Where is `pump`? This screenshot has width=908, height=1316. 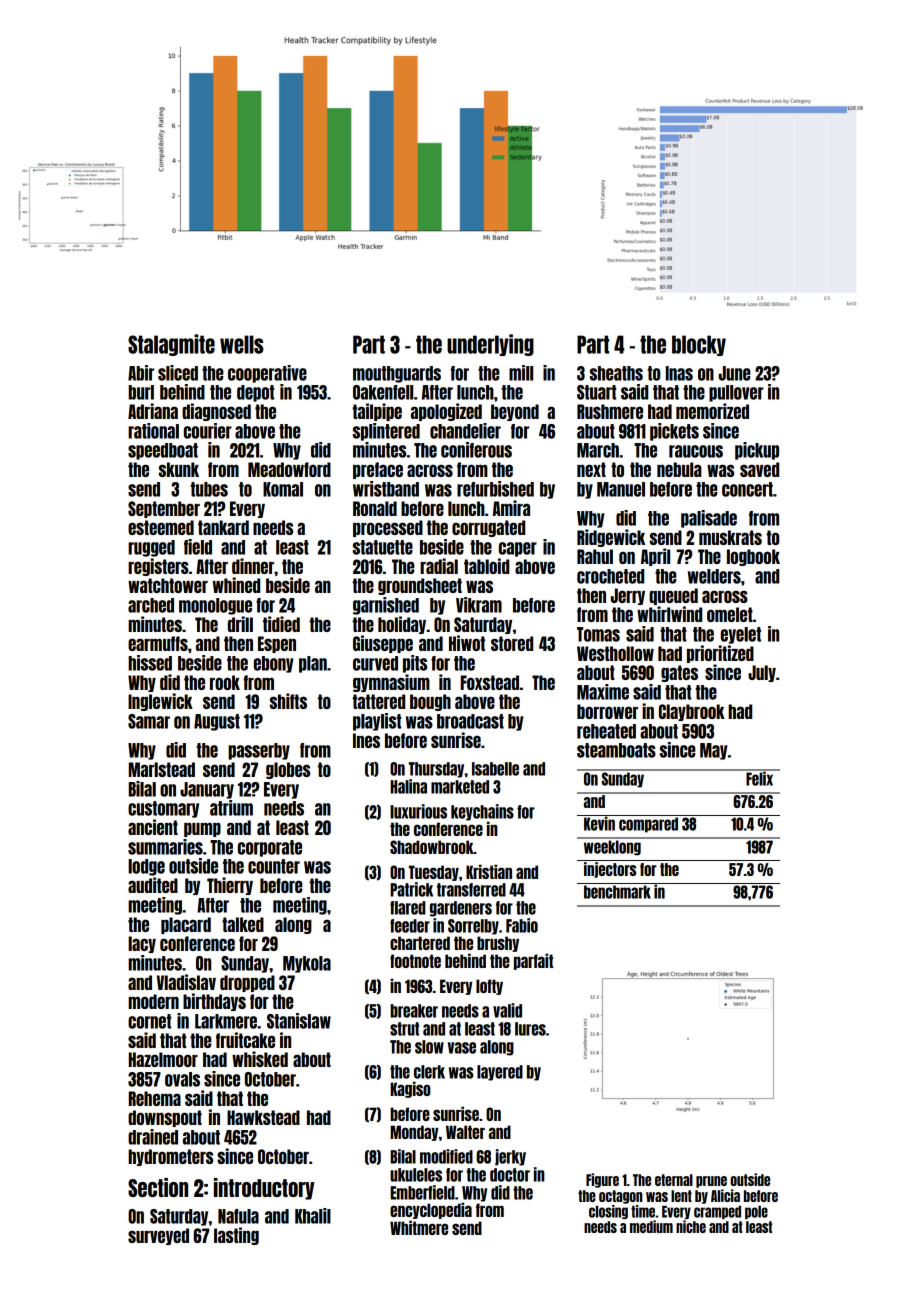 pump is located at coordinates (202, 829).
